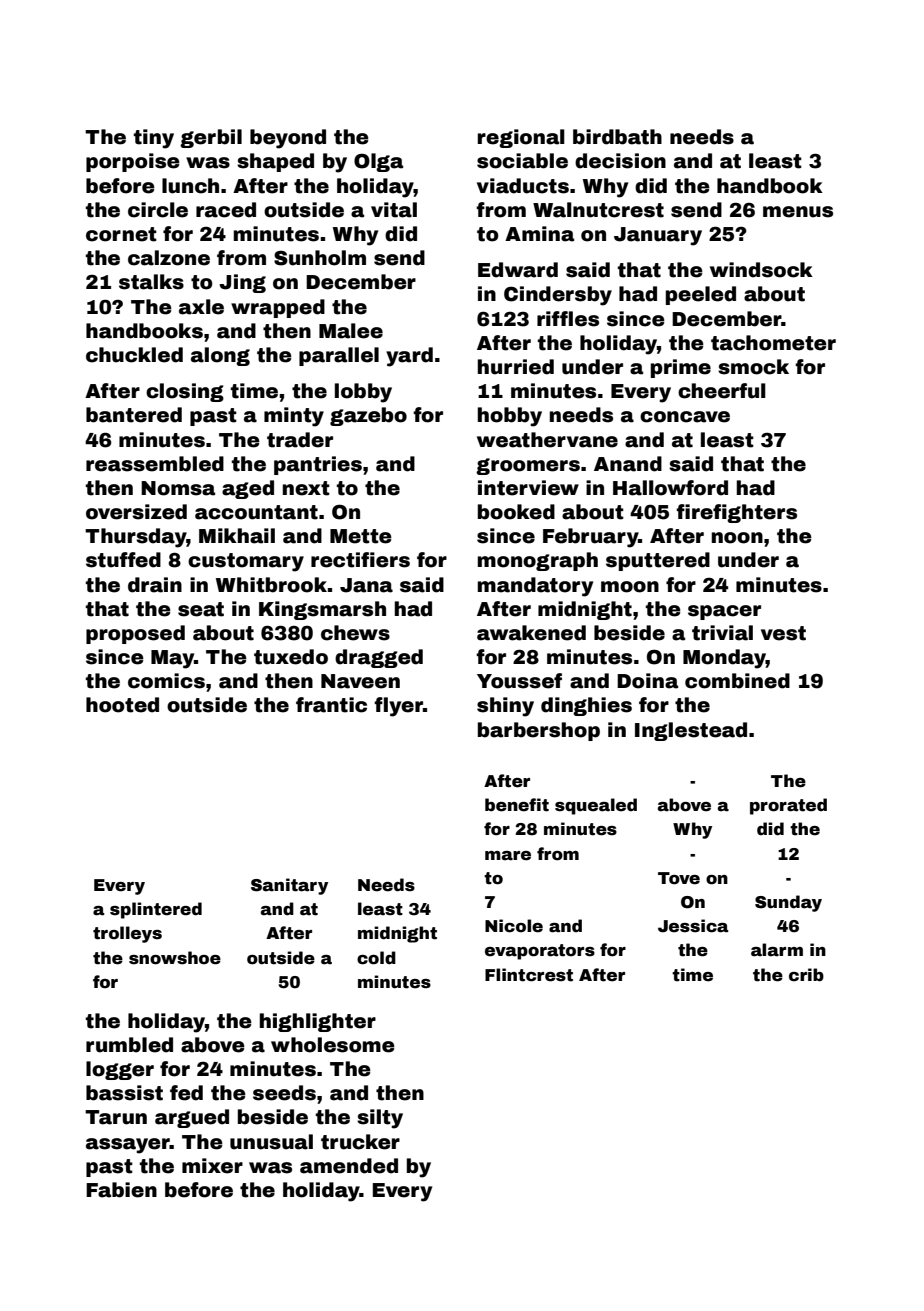  Describe the element at coordinates (300, 440) in the image. I see `trader` at that location.
